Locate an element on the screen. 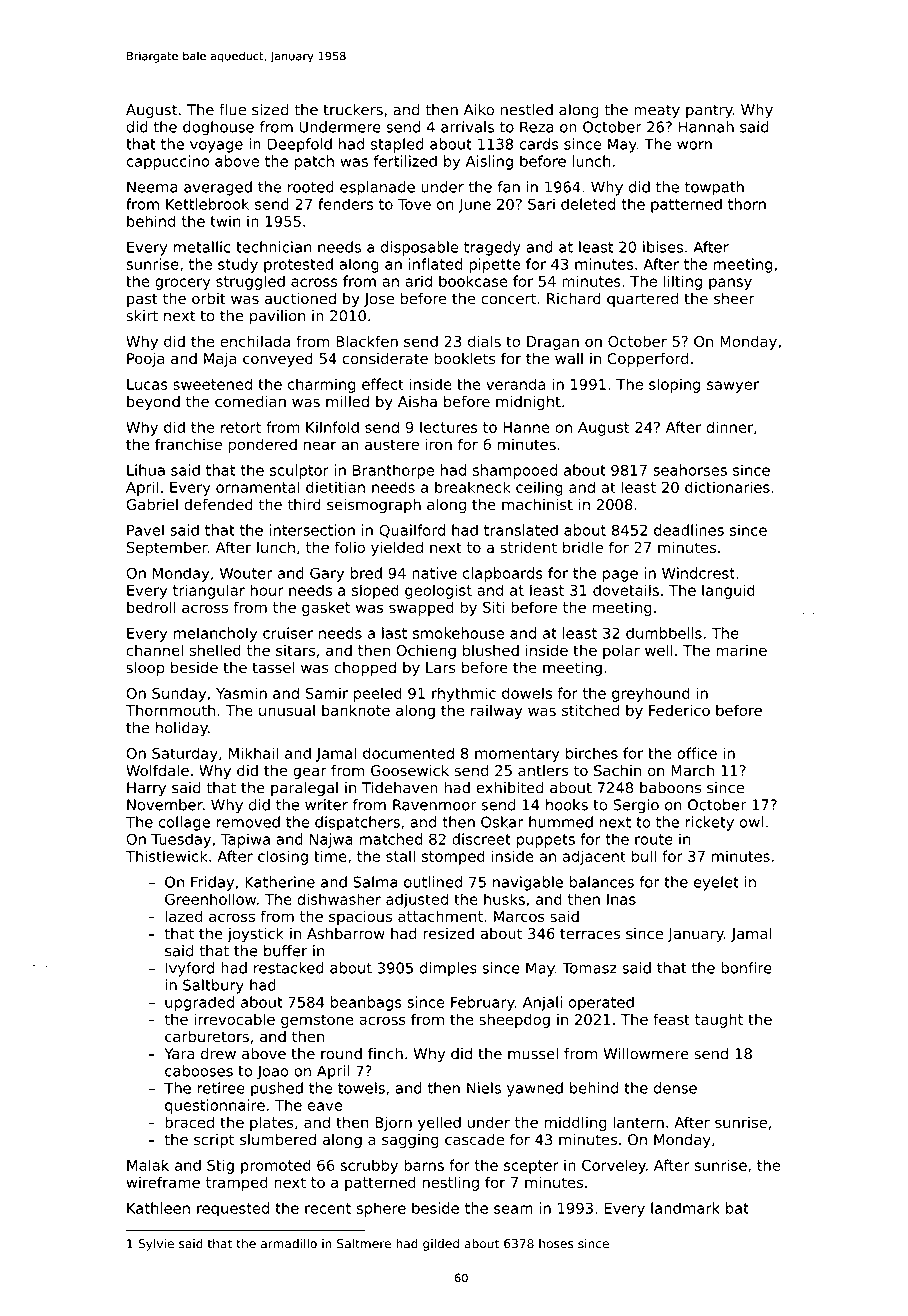  armadillo is located at coordinates (289, 1244).
